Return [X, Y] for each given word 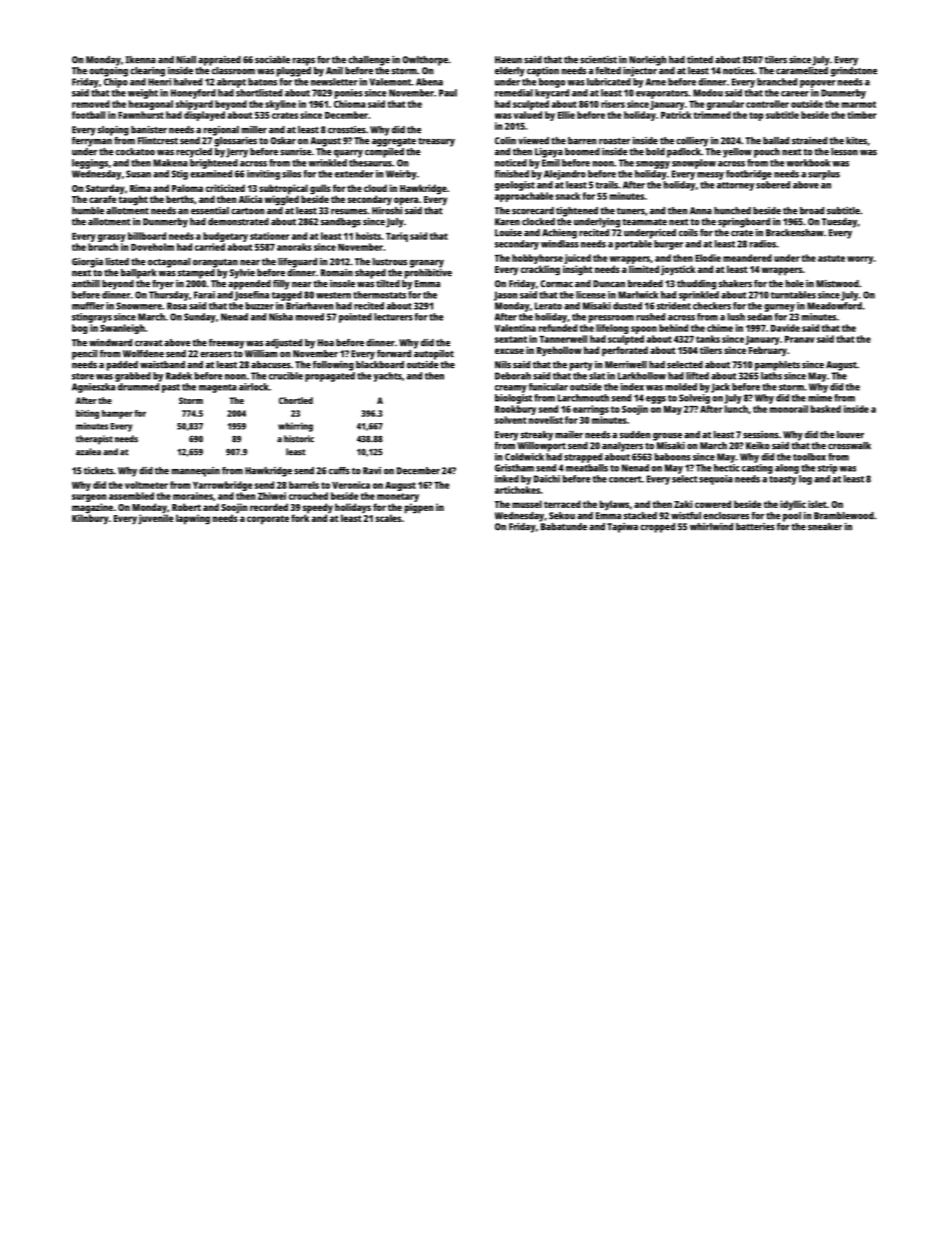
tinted [700, 60]
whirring [295, 427]
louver [850, 435]
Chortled [296, 400]
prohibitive [428, 274]
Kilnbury [90, 519]
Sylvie [242, 274]
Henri [159, 82]
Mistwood [837, 284]
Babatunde [564, 527]
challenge [369, 61]
